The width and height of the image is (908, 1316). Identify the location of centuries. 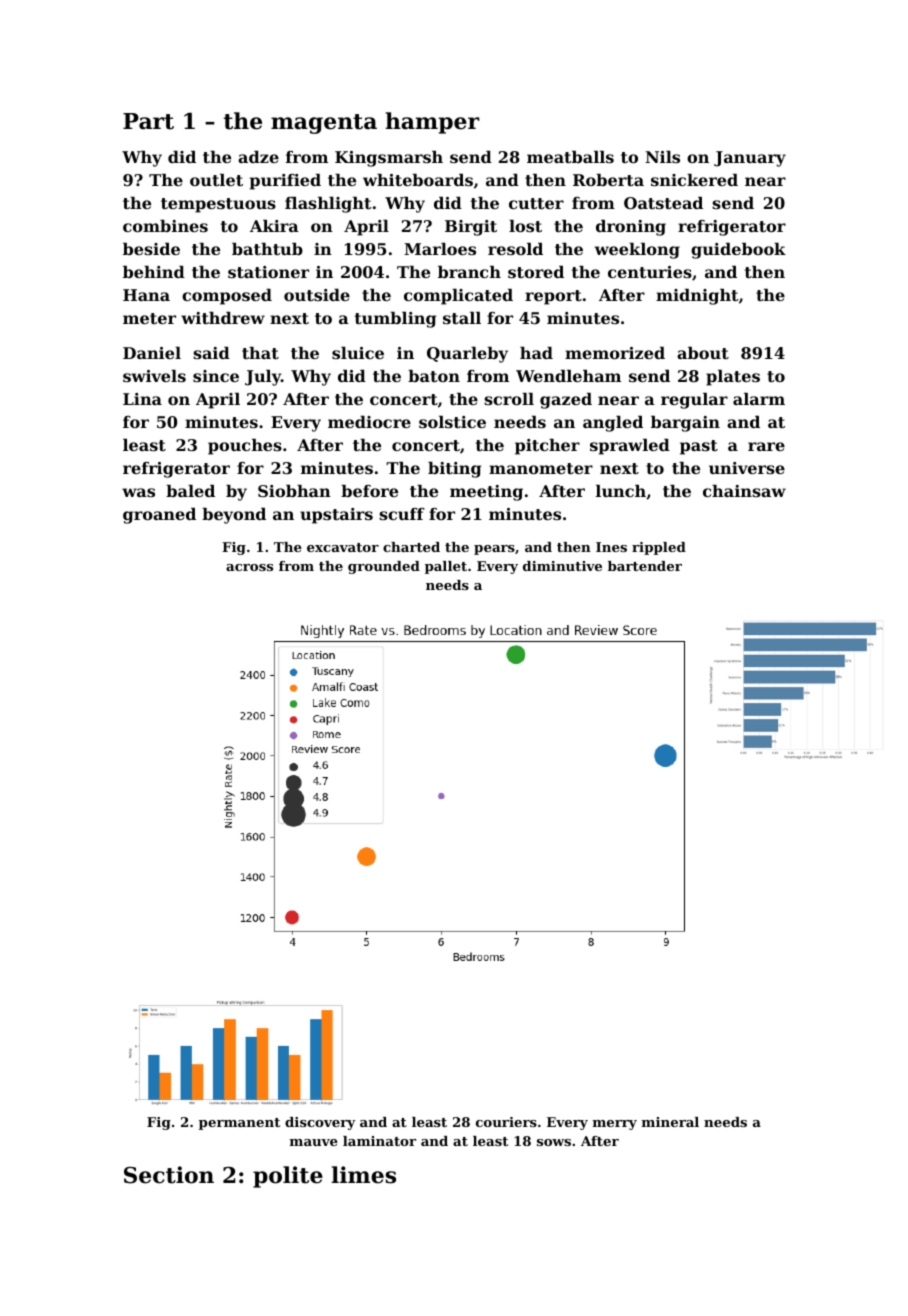
(650, 272).
